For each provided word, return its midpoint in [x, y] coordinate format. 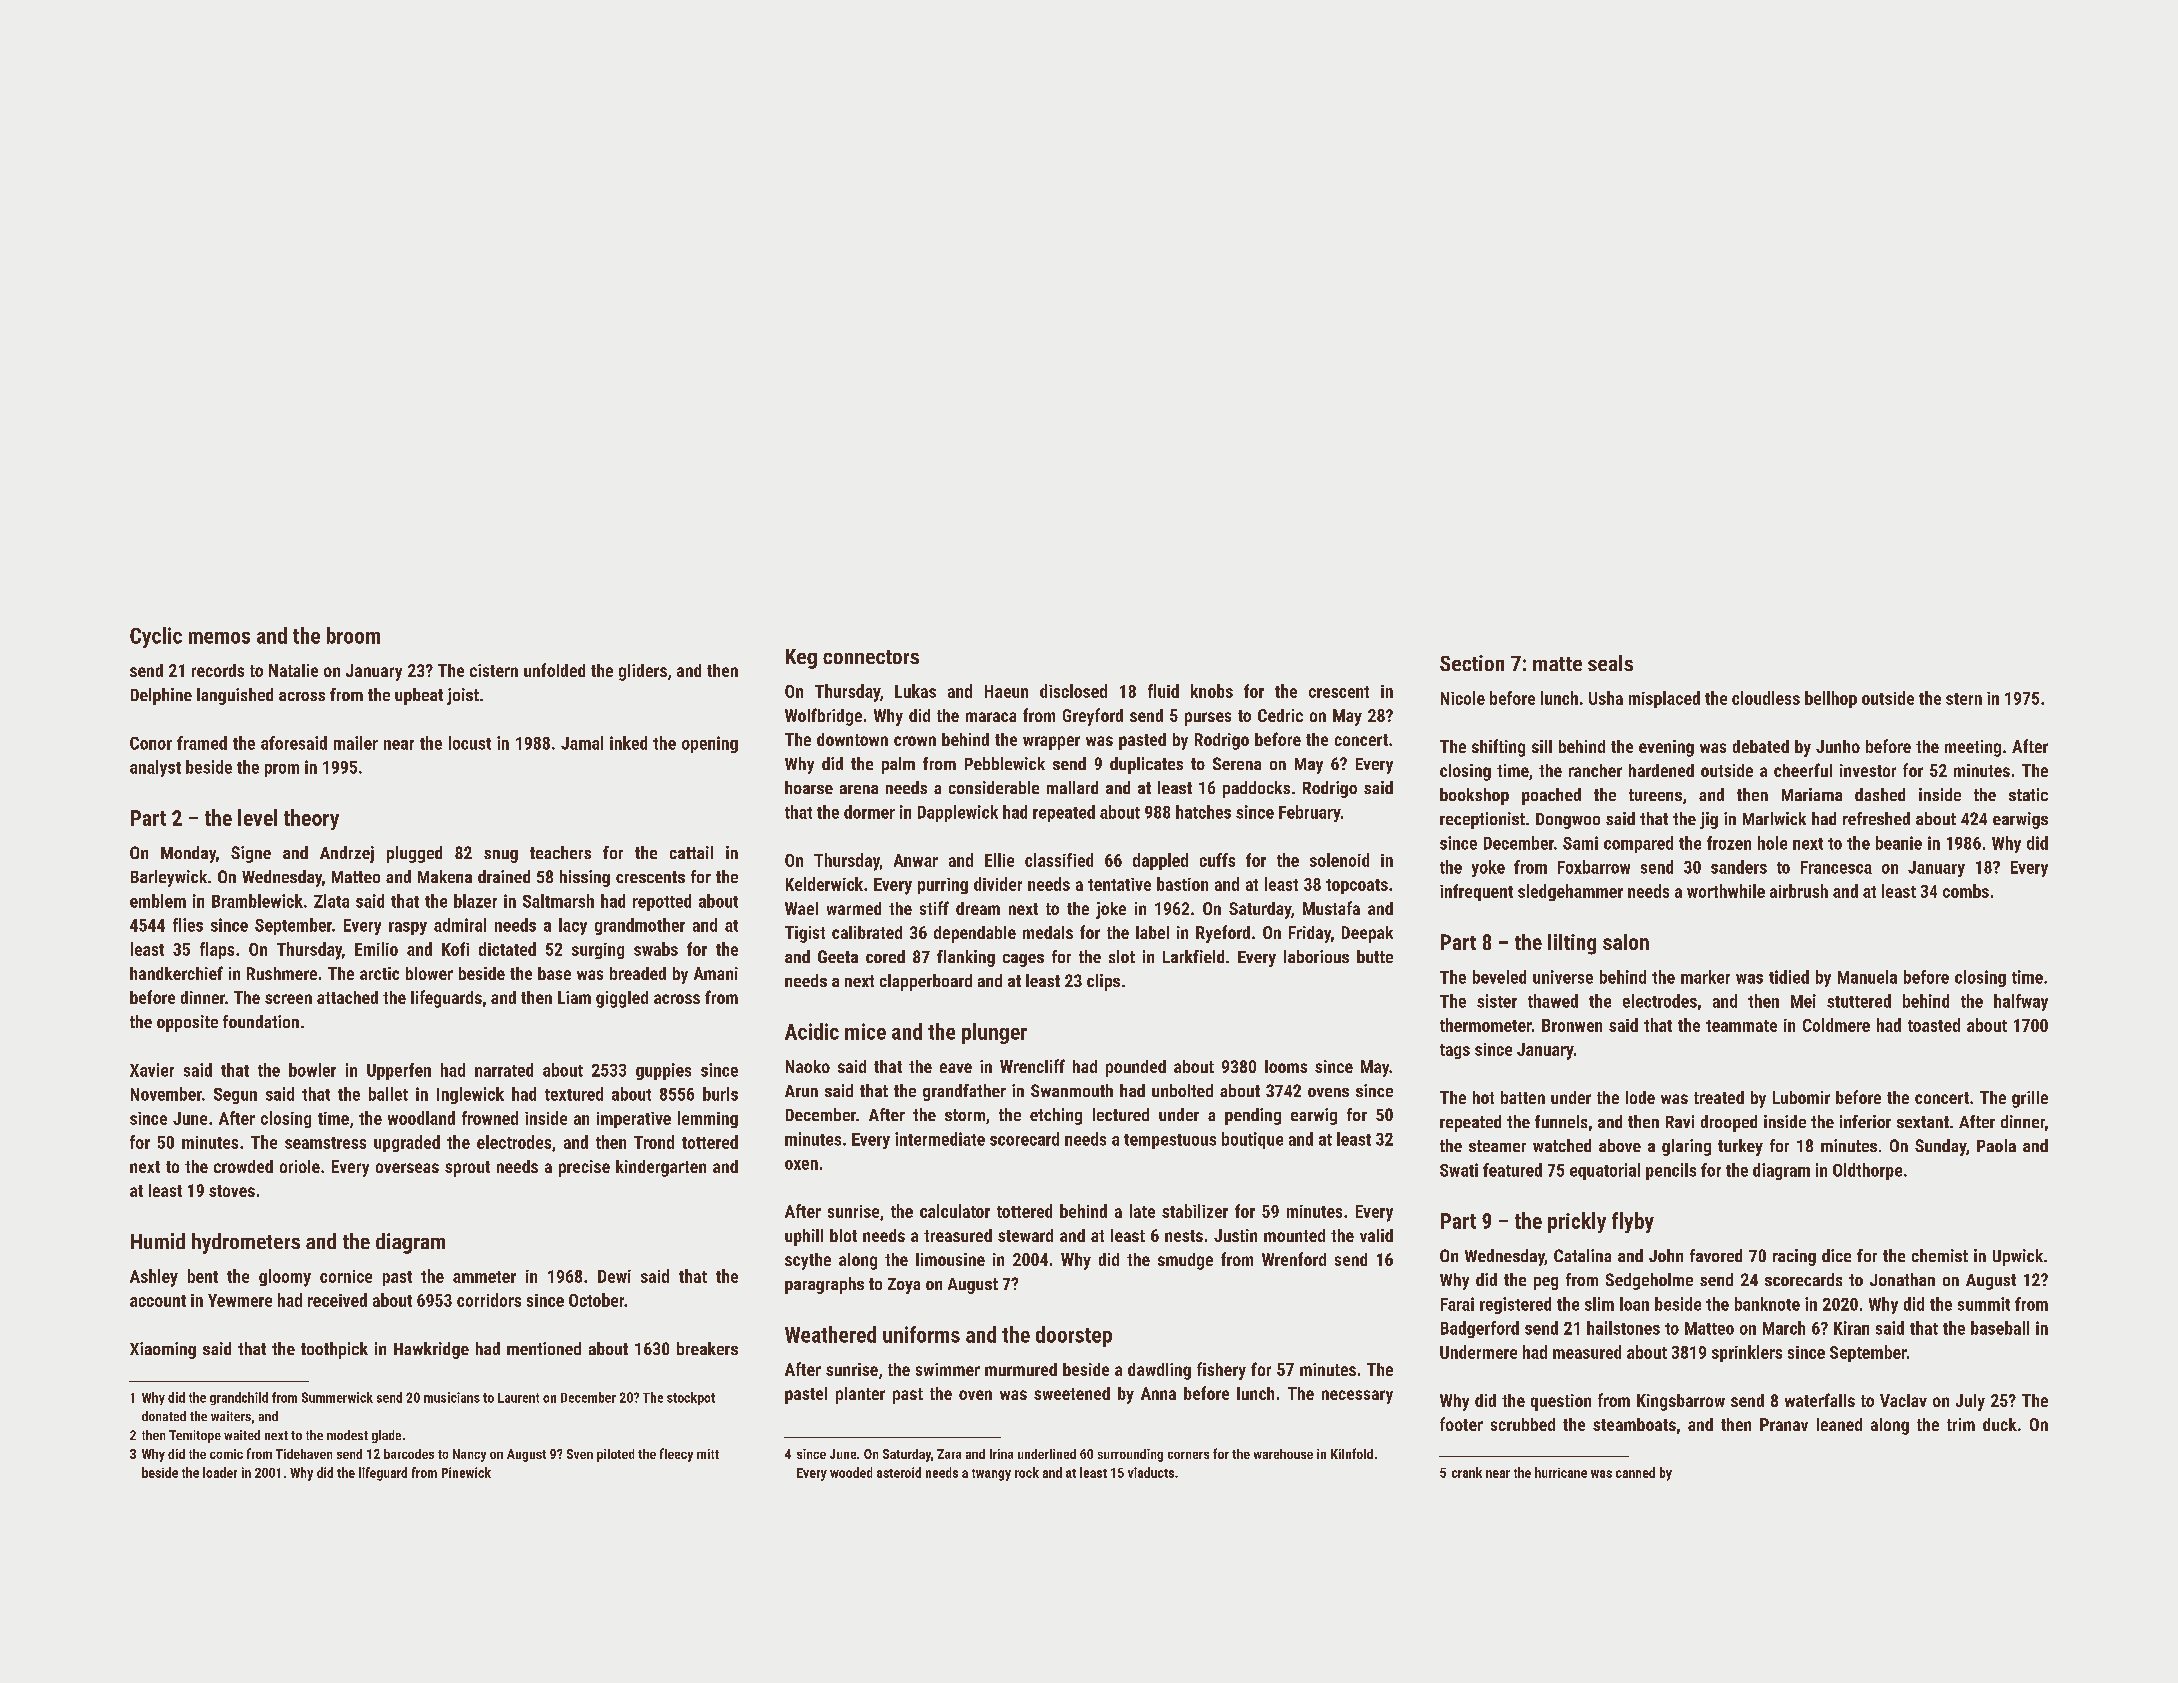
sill [1542, 746]
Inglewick [470, 1095]
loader [220, 1472]
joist [463, 696]
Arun [801, 1091]
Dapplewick [958, 813]
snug [501, 856]
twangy [991, 1475]
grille [2030, 1099]
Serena [1237, 763]
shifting [1498, 748]
